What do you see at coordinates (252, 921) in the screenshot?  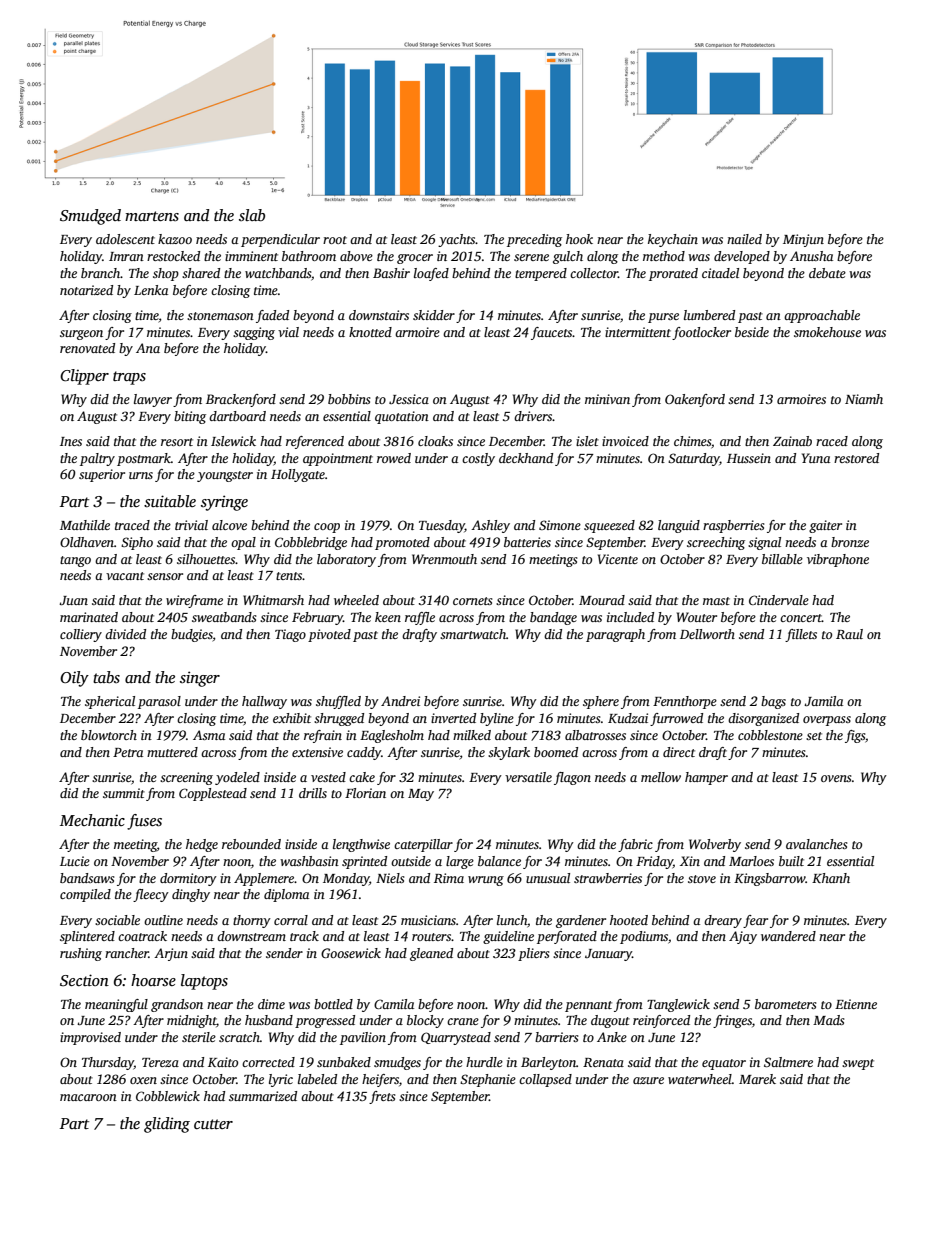 I see `thorny` at bounding box center [252, 921].
